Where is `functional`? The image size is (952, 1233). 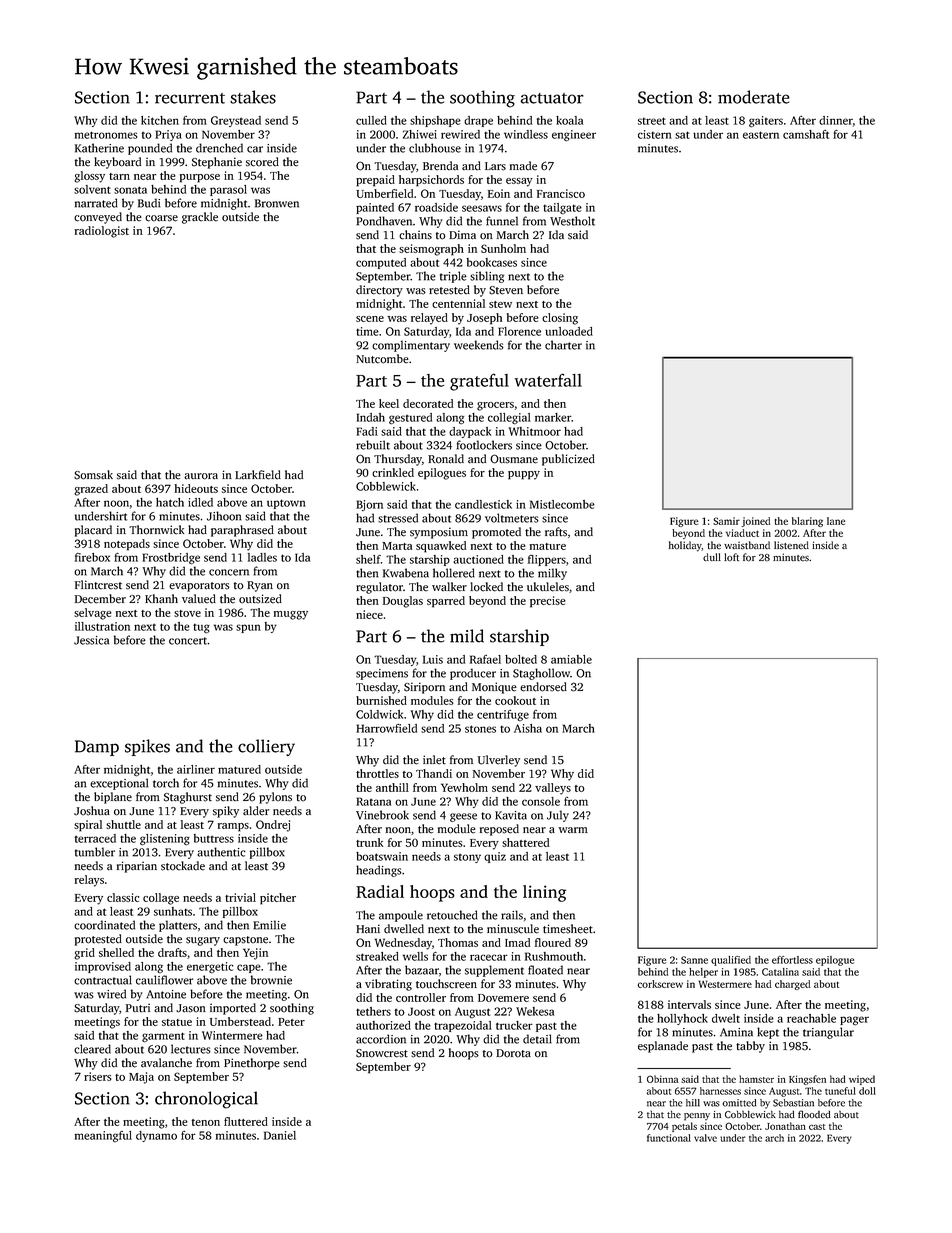 functional is located at coordinates (669, 1138).
